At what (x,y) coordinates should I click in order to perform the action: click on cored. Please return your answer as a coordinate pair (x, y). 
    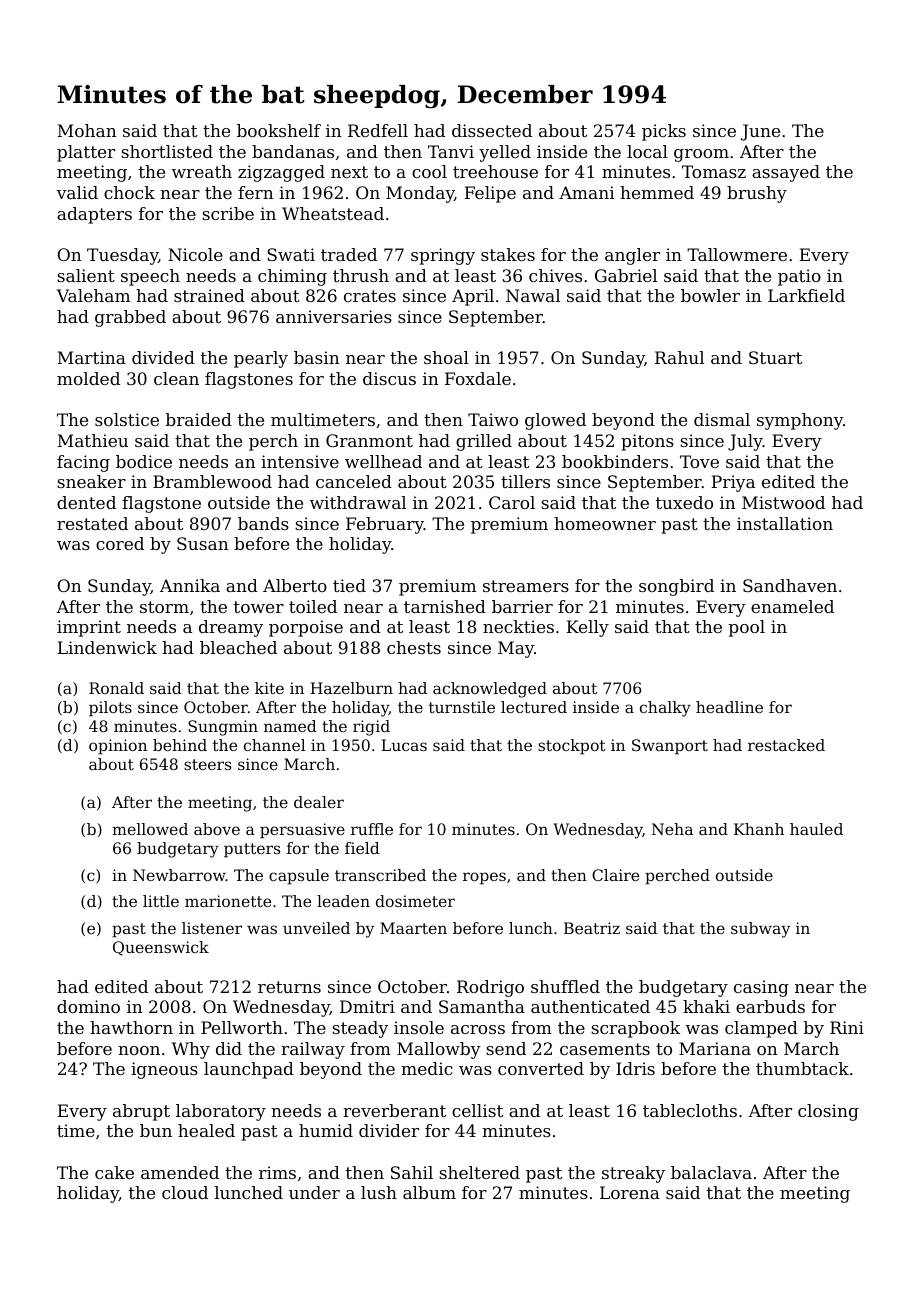
    Looking at the image, I should click on (120, 543).
